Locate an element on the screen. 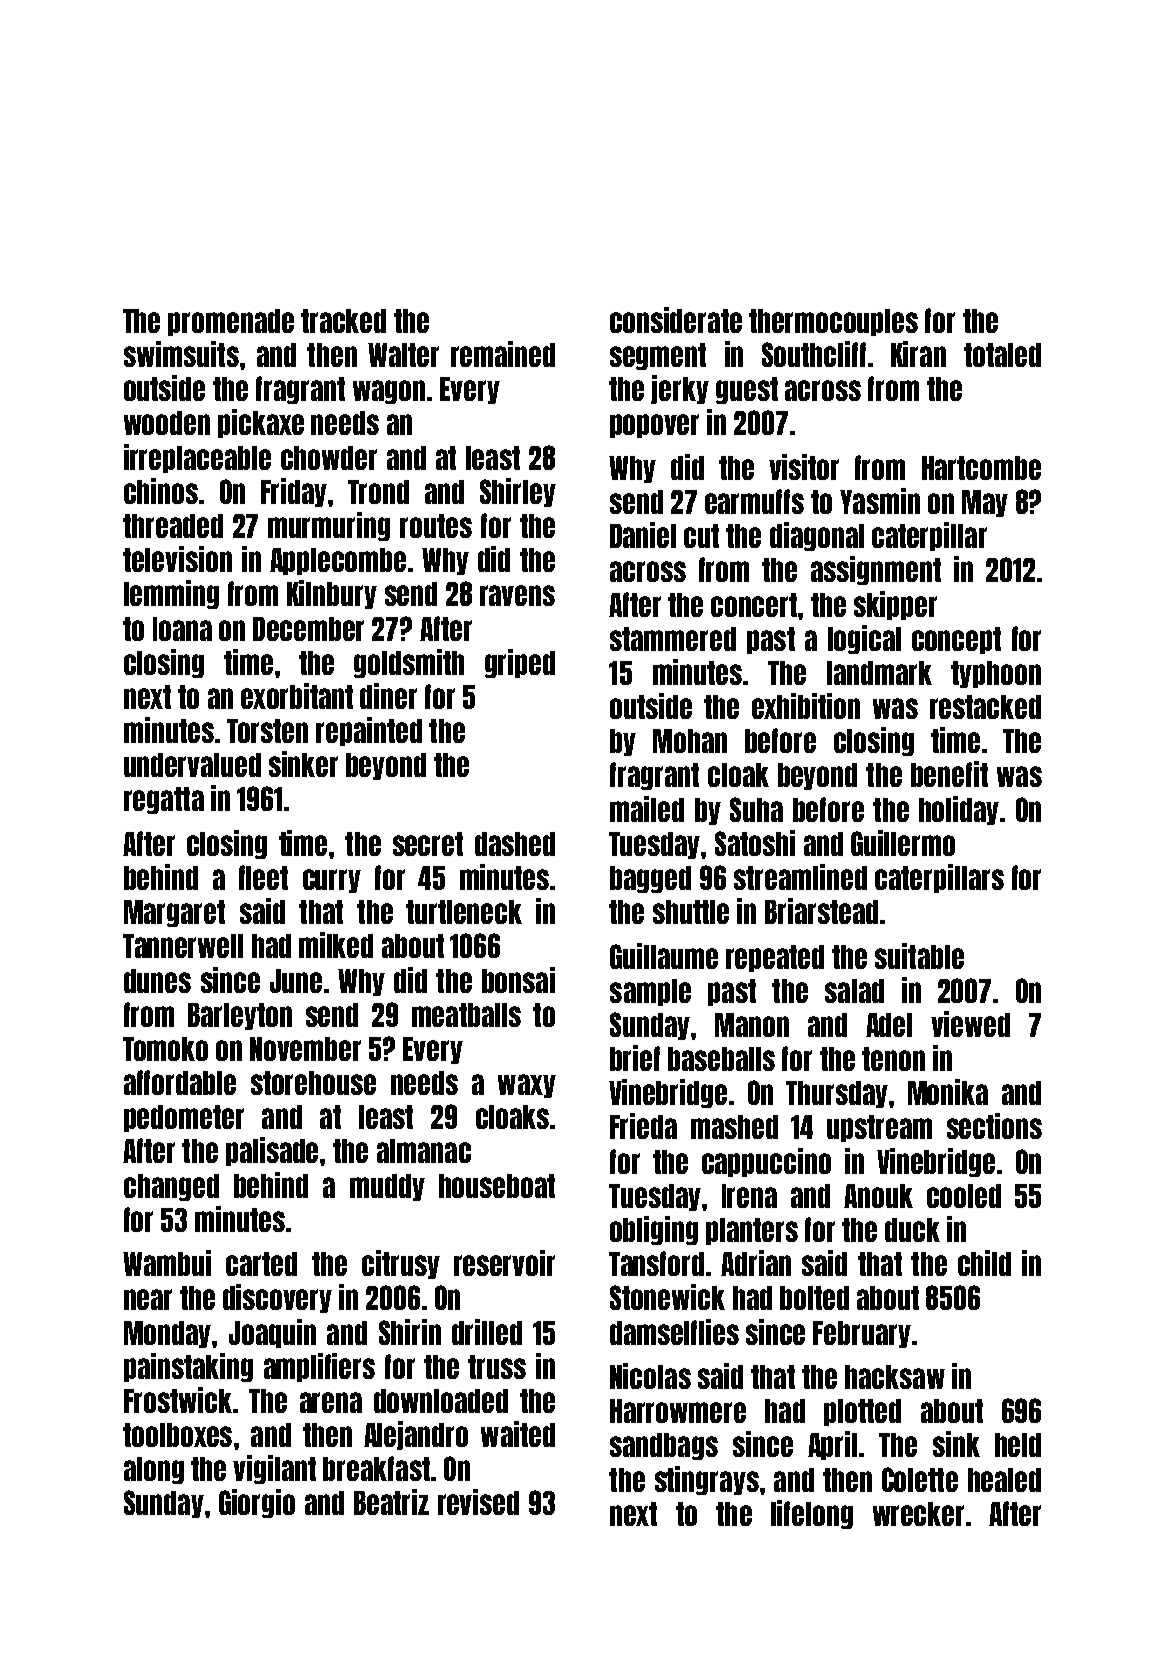 This screenshot has height=1654, width=1165. benefit is located at coordinates (949, 774).
